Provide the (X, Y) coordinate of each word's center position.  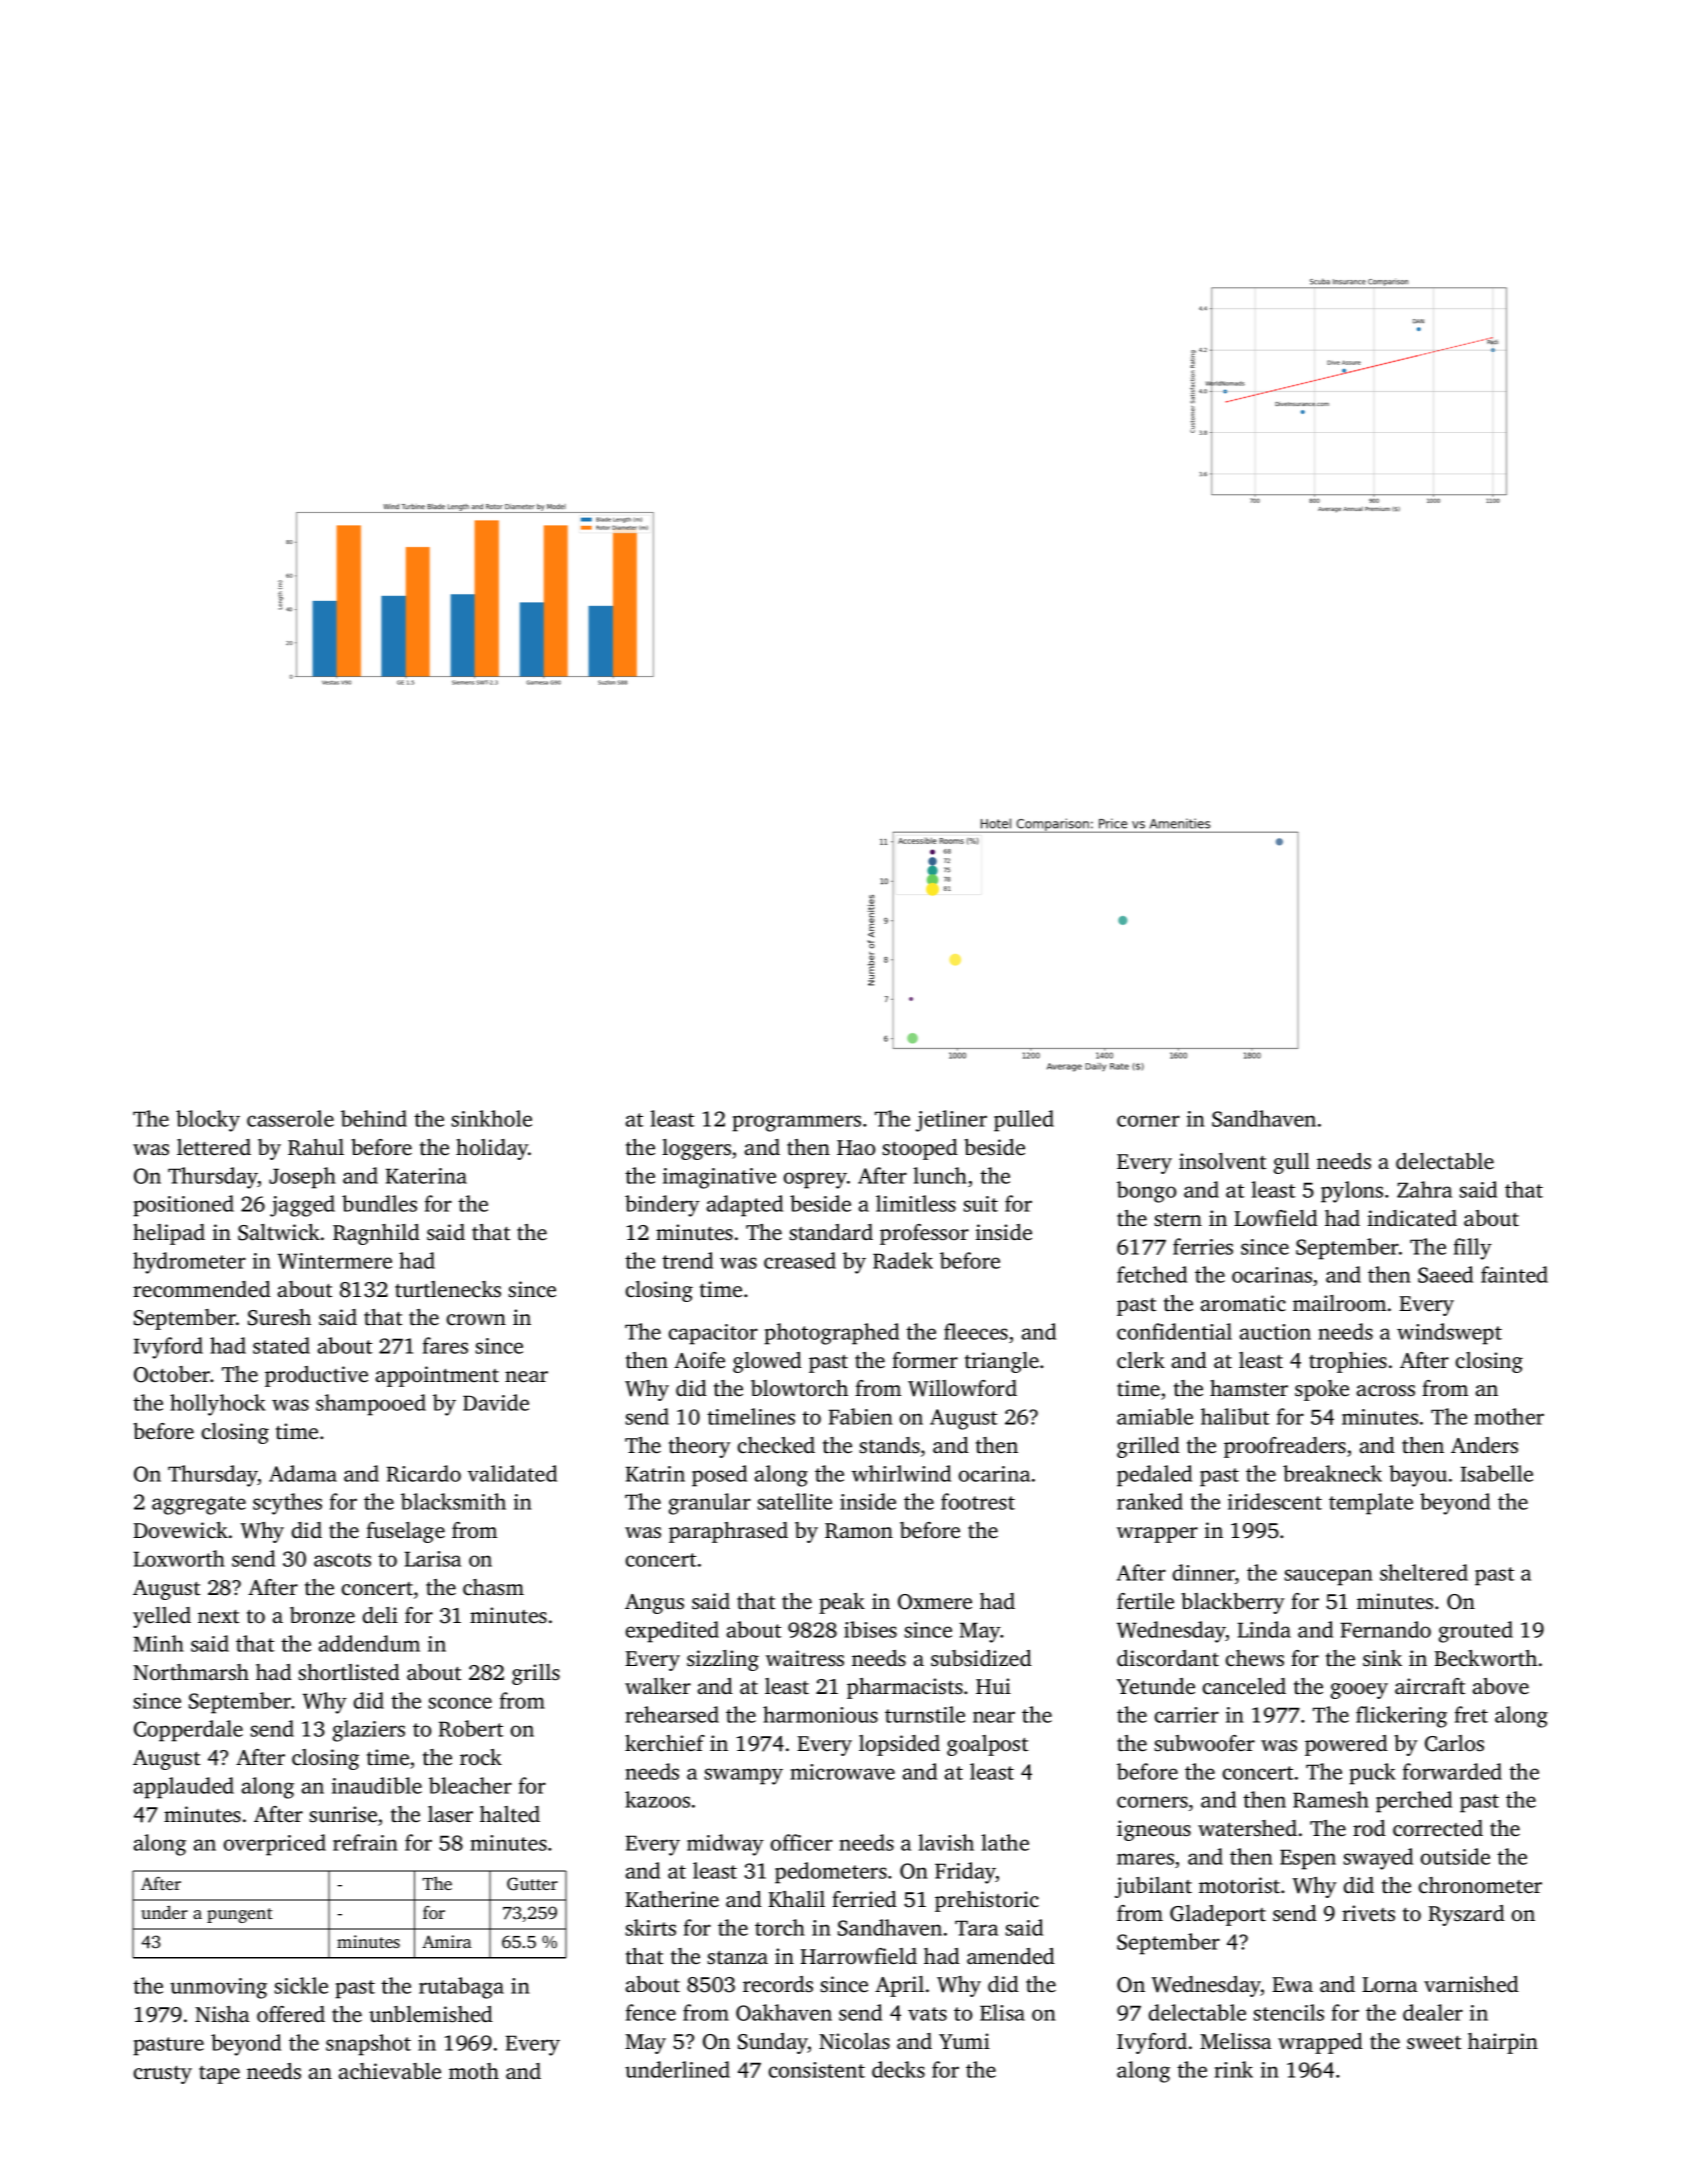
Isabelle (1497, 1473)
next (218, 1616)
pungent (240, 1915)
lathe (1005, 1842)
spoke (1322, 1390)
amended (1011, 1956)
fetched (1152, 1274)
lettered (214, 1147)
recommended (202, 1289)
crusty (163, 2074)
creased (800, 1260)
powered (1346, 1745)
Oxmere (935, 1602)
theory (700, 1447)
